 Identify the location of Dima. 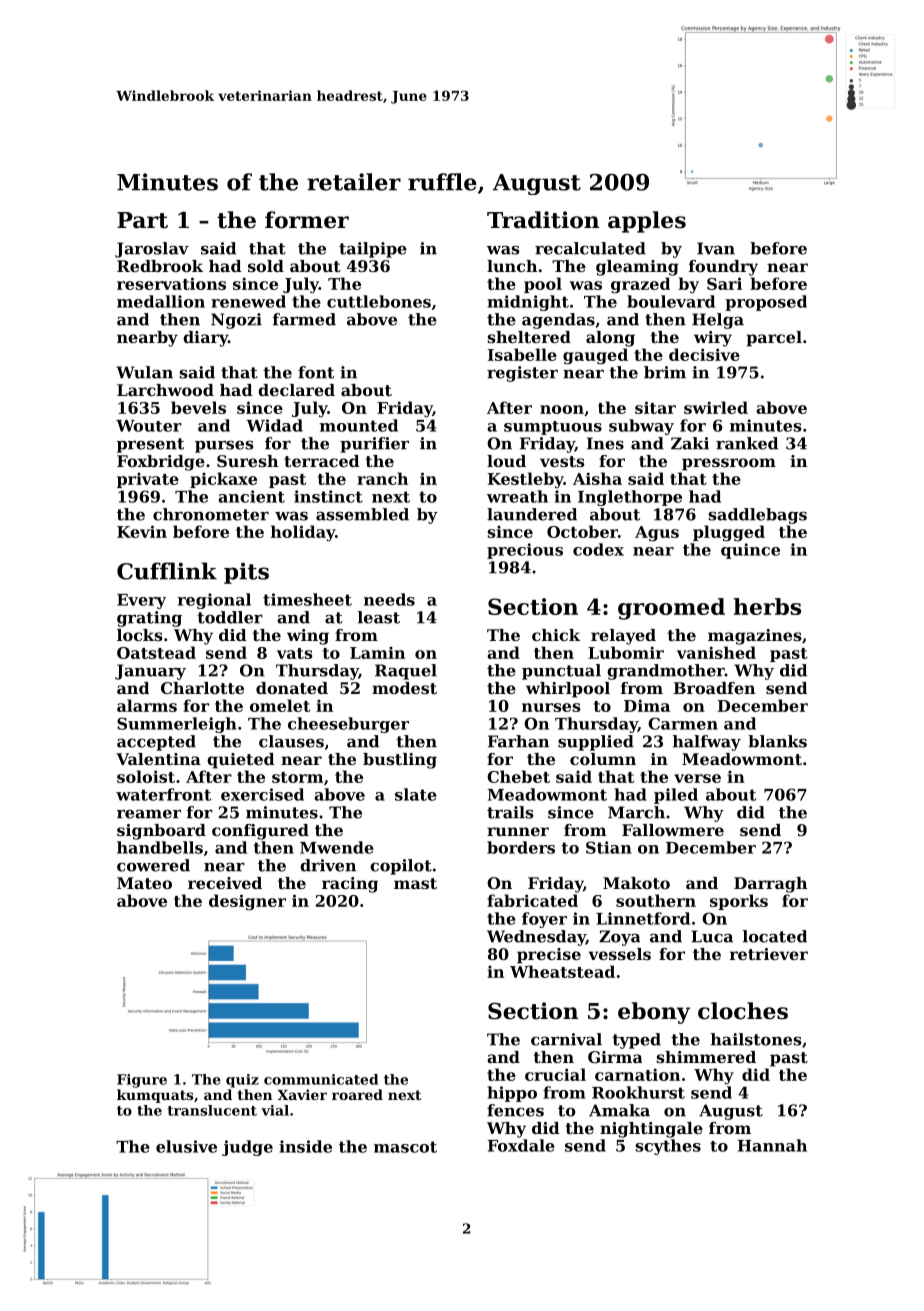
(647, 705).
